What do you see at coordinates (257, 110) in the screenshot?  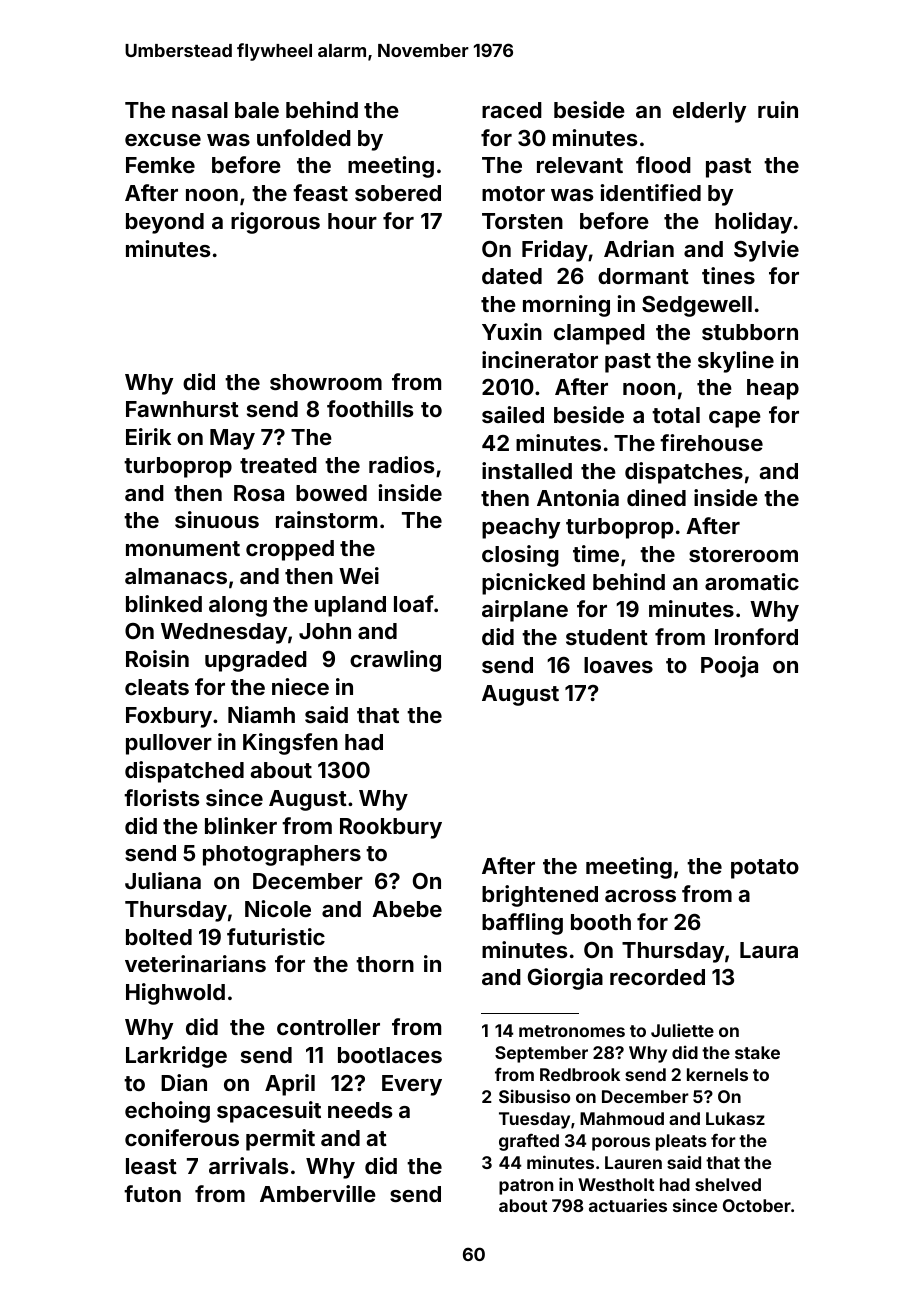 I see `bale` at bounding box center [257, 110].
